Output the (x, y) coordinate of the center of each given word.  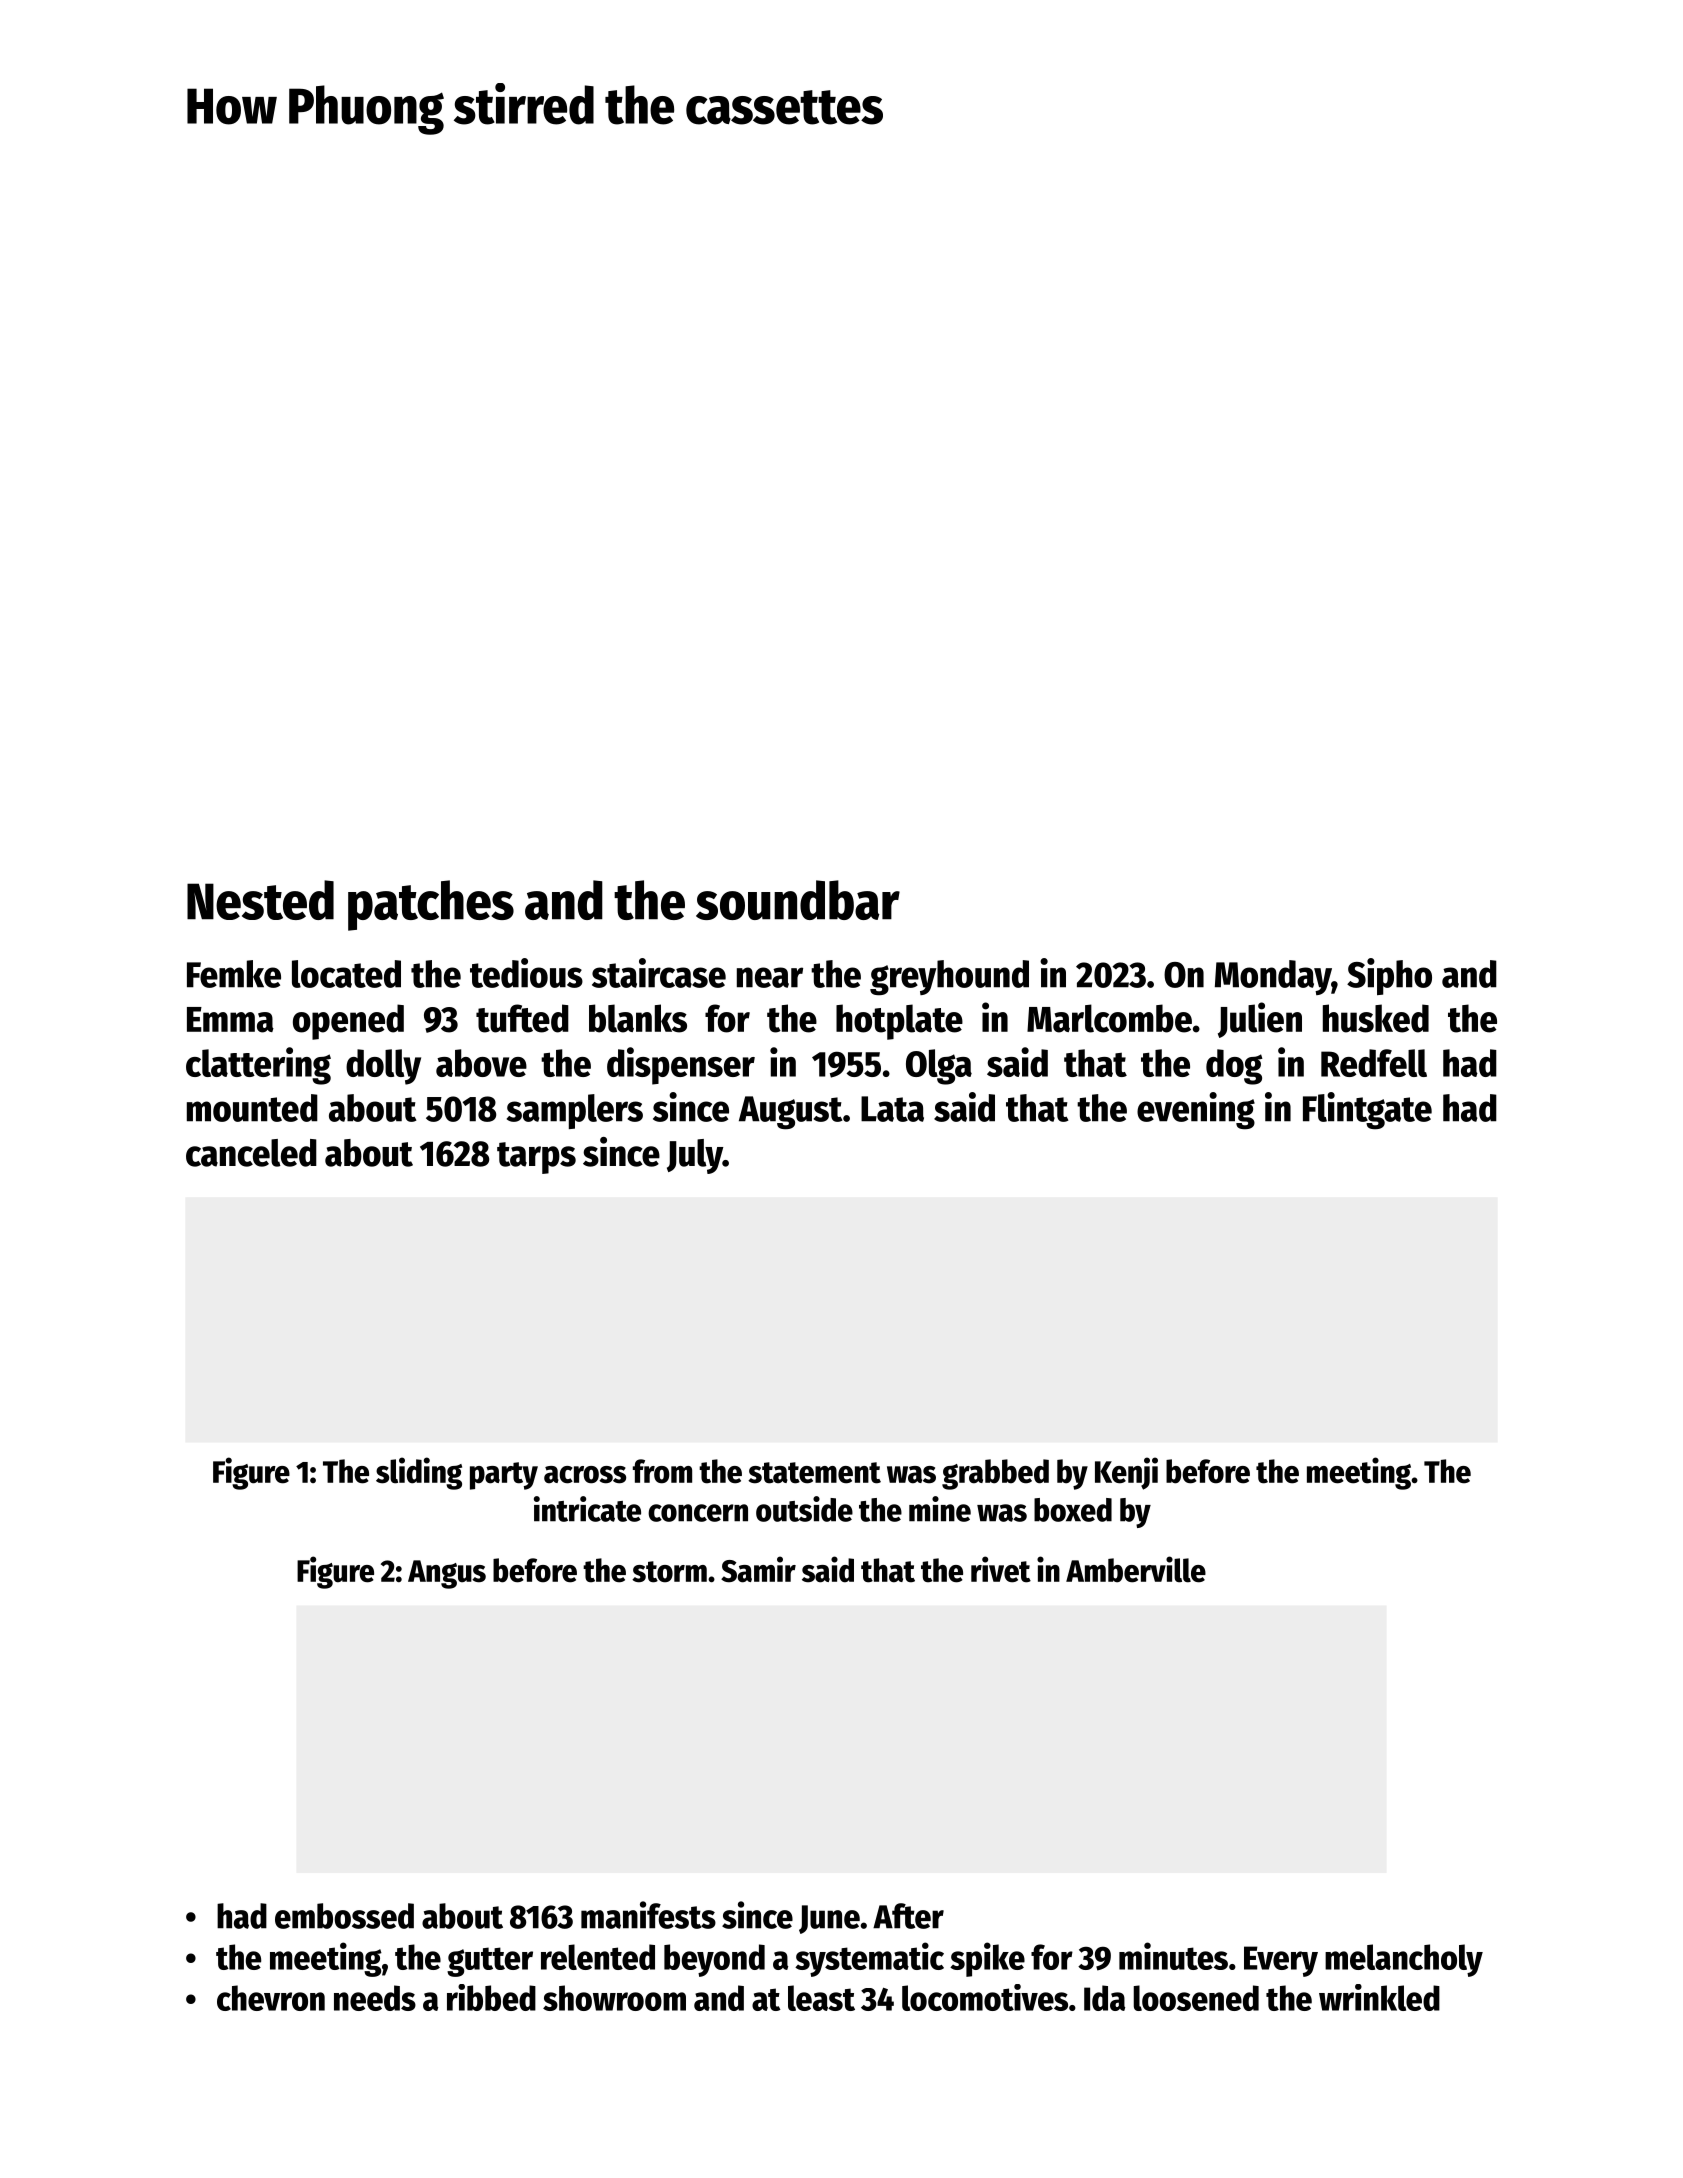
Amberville (1136, 1569)
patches (431, 905)
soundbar (798, 900)
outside (804, 1509)
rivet (1001, 1569)
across (585, 1475)
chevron (271, 1998)
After (908, 1916)
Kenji (1126, 1473)
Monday (1273, 977)
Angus (447, 1574)
